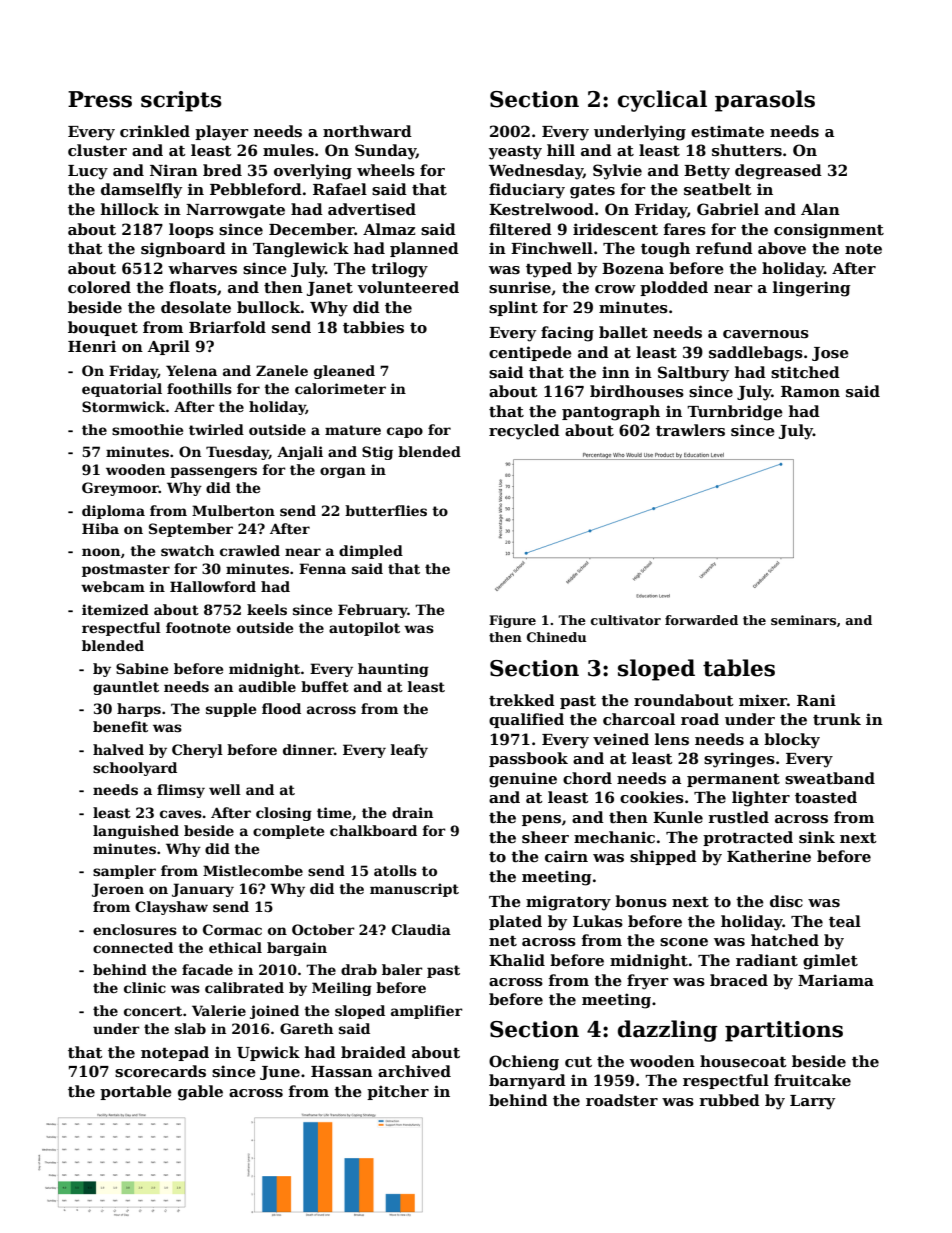 The height and width of the page is (1233, 952). I want to click on cyclical, so click(662, 101).
